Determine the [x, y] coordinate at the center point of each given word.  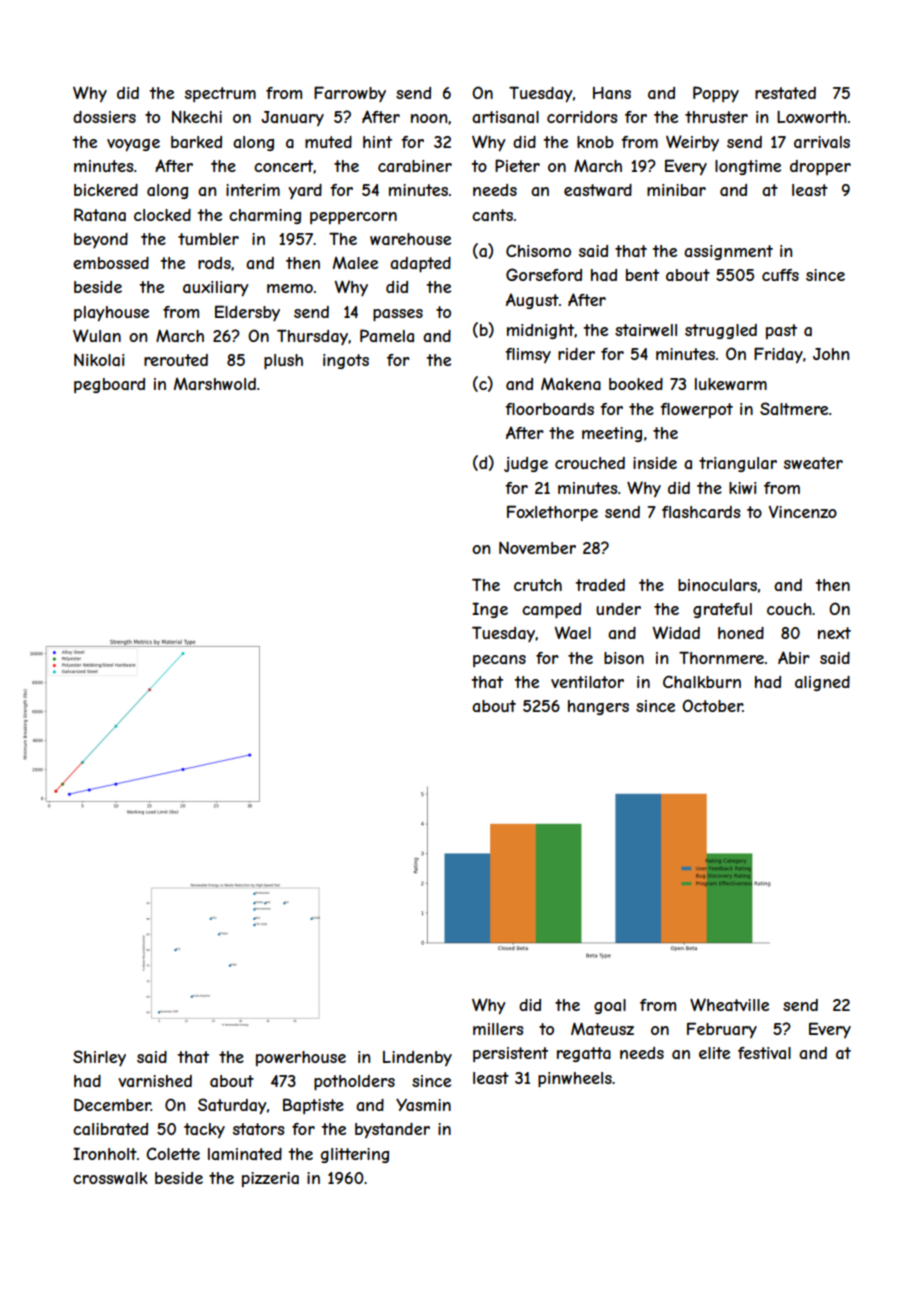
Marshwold [215, 384]
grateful [722, 610]
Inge [490, 610]
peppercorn [353, 218]
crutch [538, 585]
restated [785, 93]
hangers [598, 707]
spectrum [220, 94]
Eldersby [247, 313]
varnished [155, 1081]
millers [498, 1029]
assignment [728, 252]
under [618, 609]
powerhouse [301, 1058]
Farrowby [350, 94]
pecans [499, 661]
